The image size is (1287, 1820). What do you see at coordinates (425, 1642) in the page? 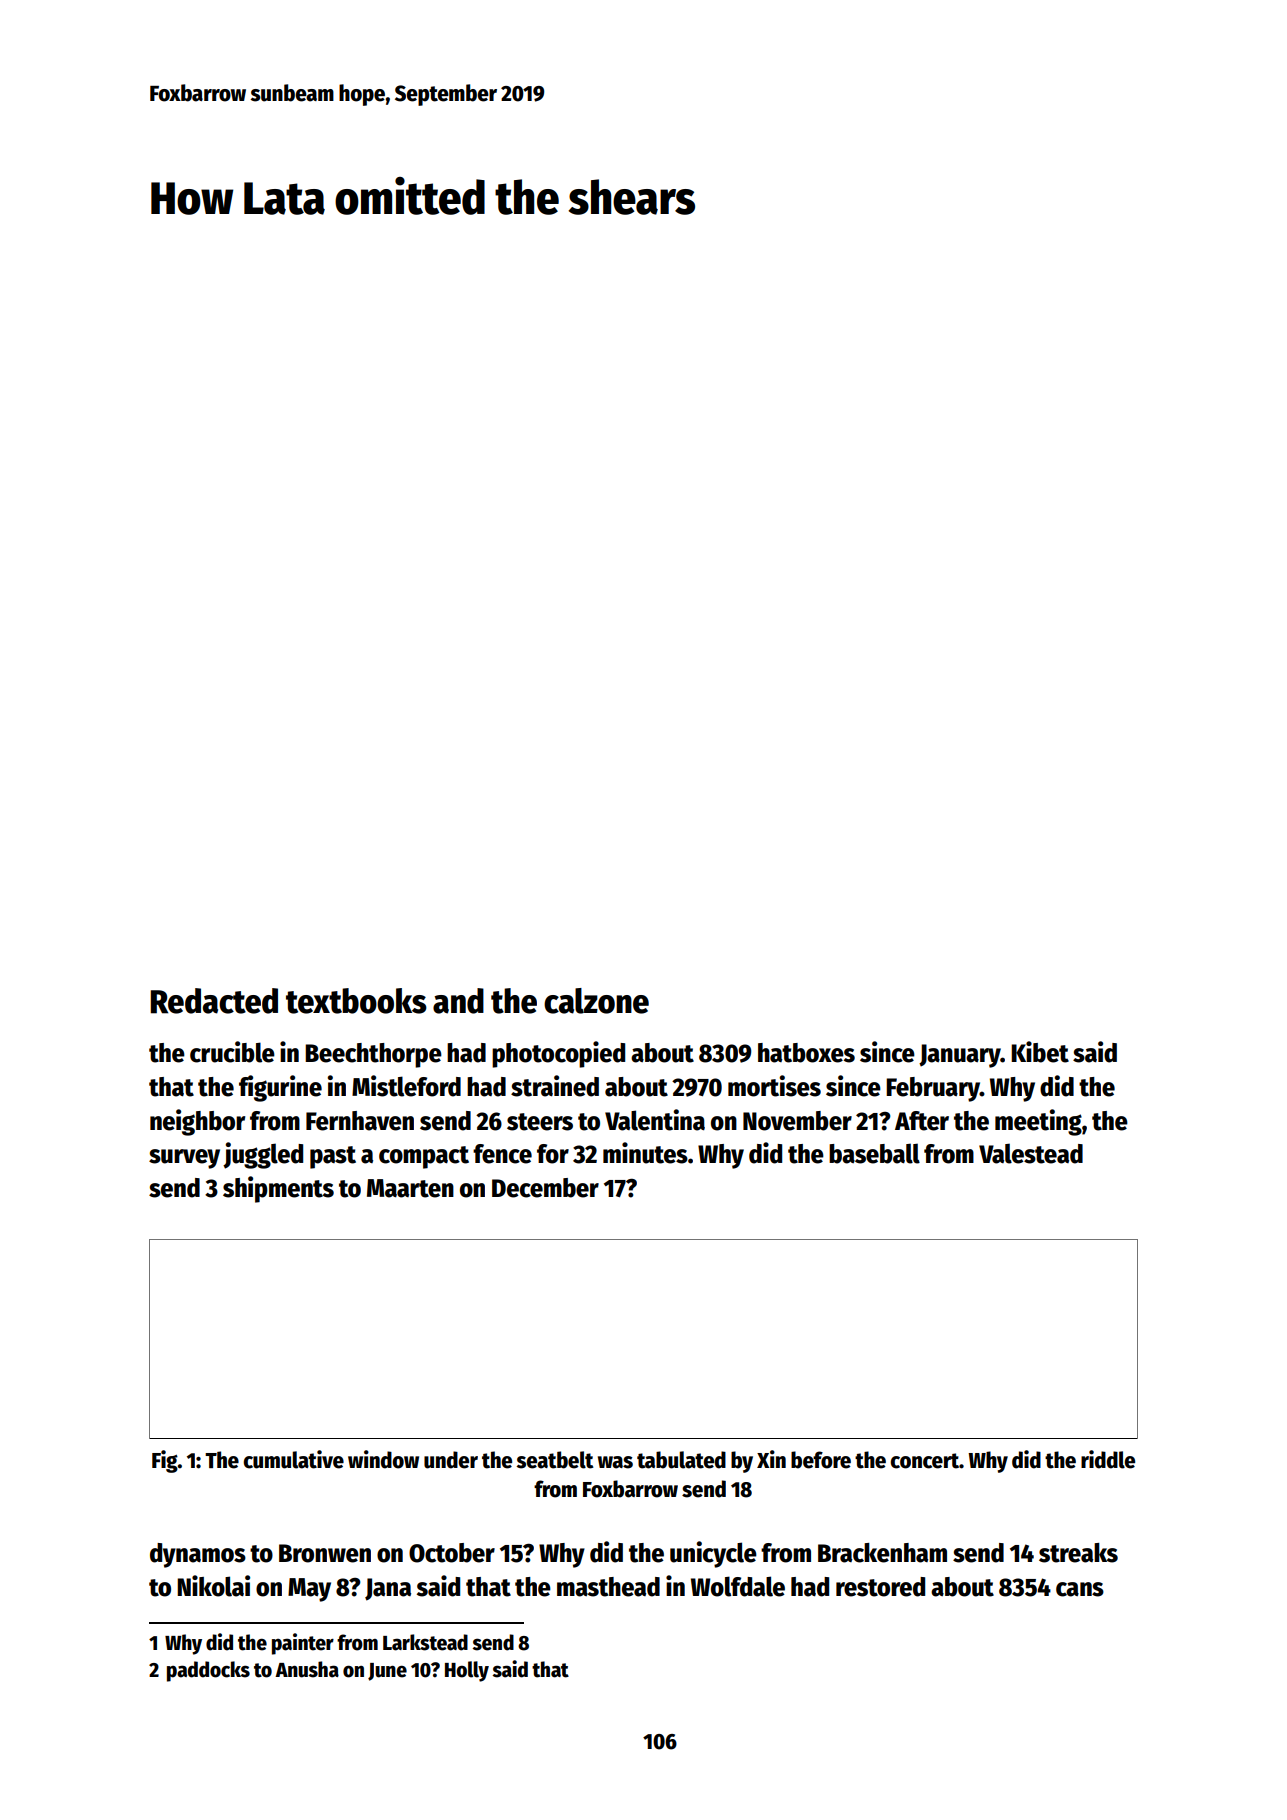
I see `Larkstead` at bounding box center [425, 1642].
